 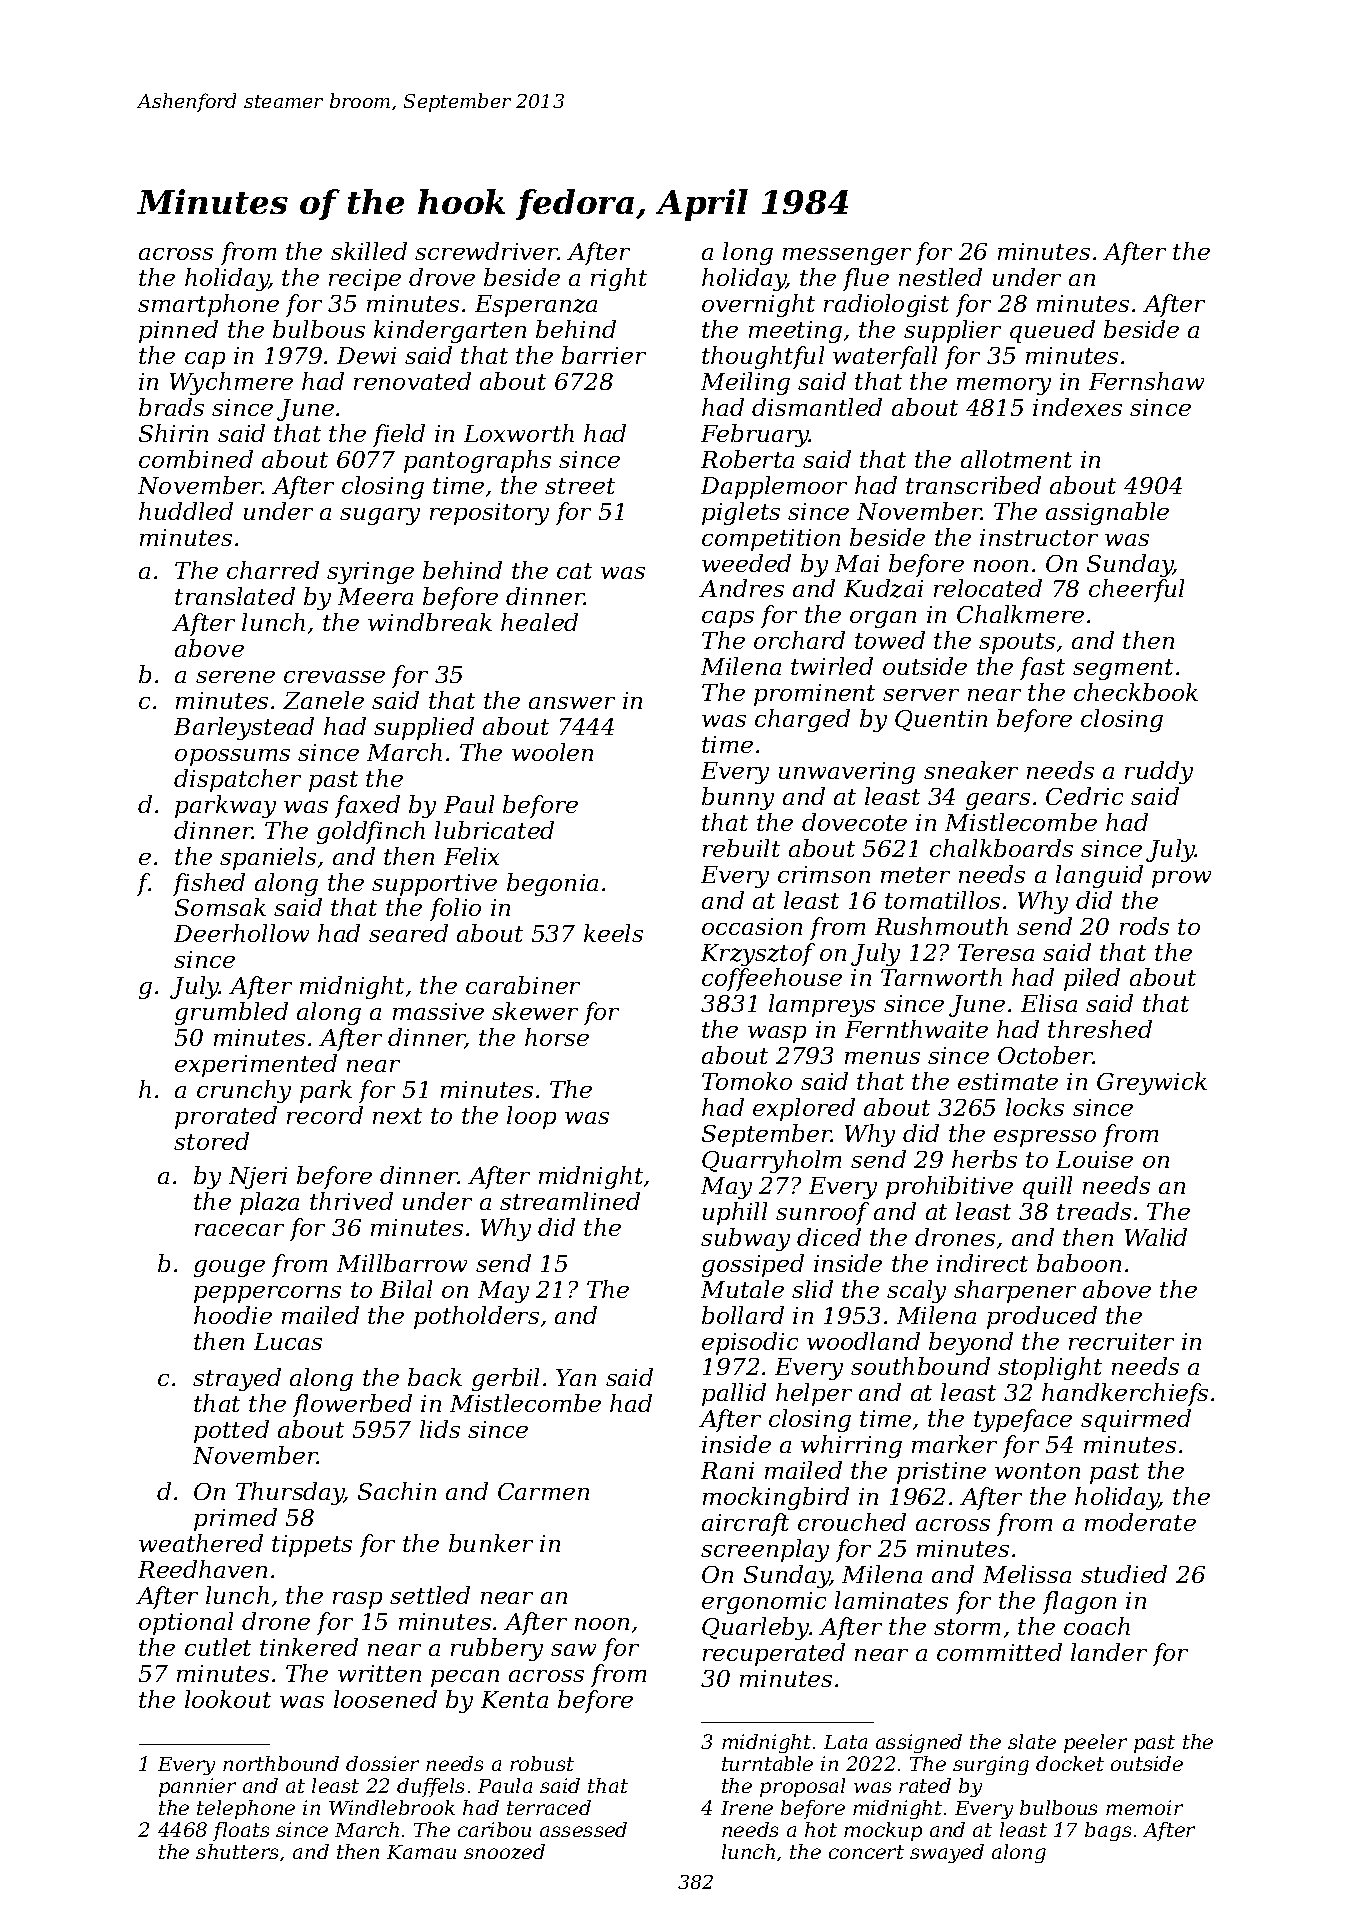 I want to click on snoozed, so click(x=504, y=1851).
